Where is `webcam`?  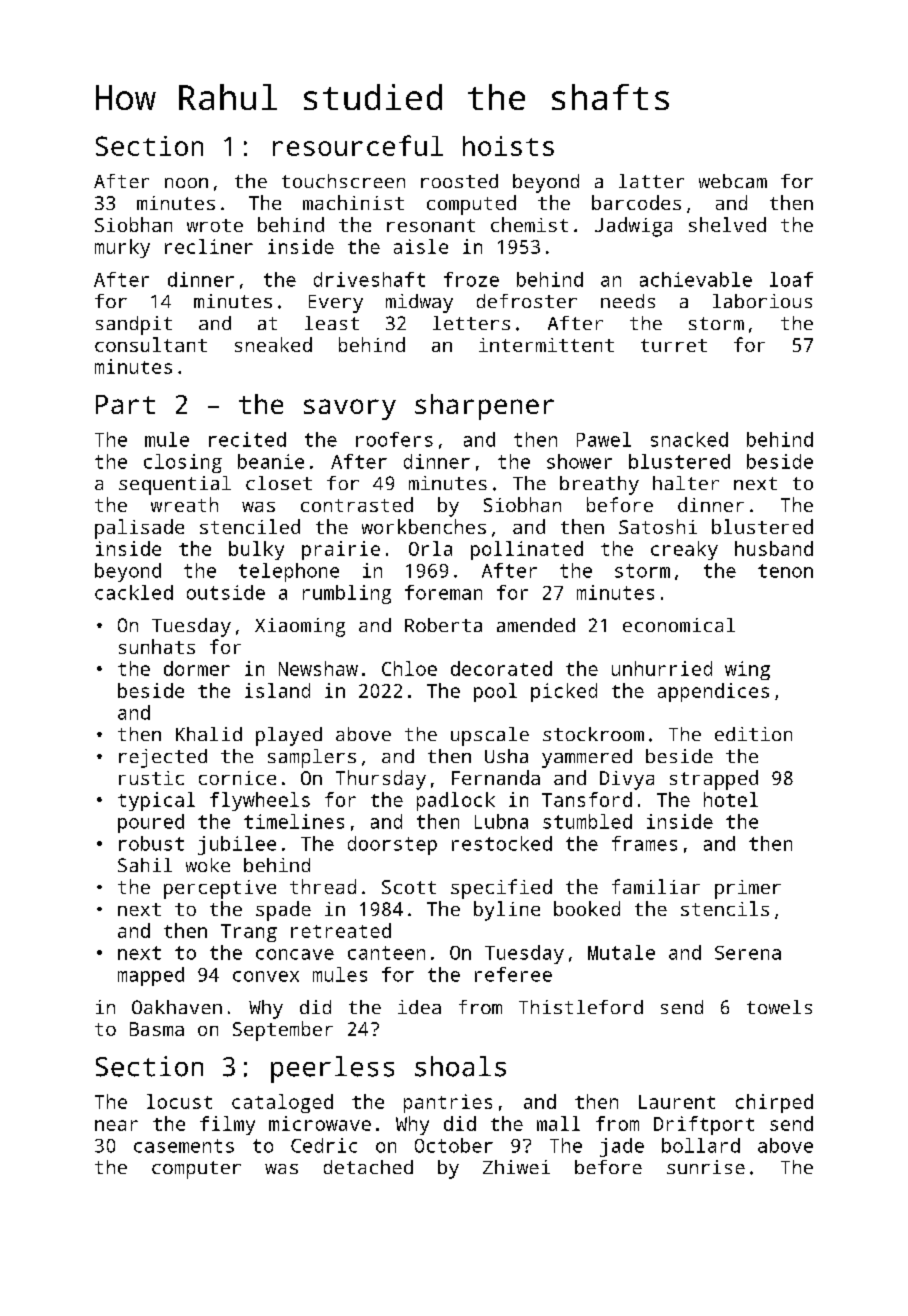 webcam is located at coordinates (733, 181).
